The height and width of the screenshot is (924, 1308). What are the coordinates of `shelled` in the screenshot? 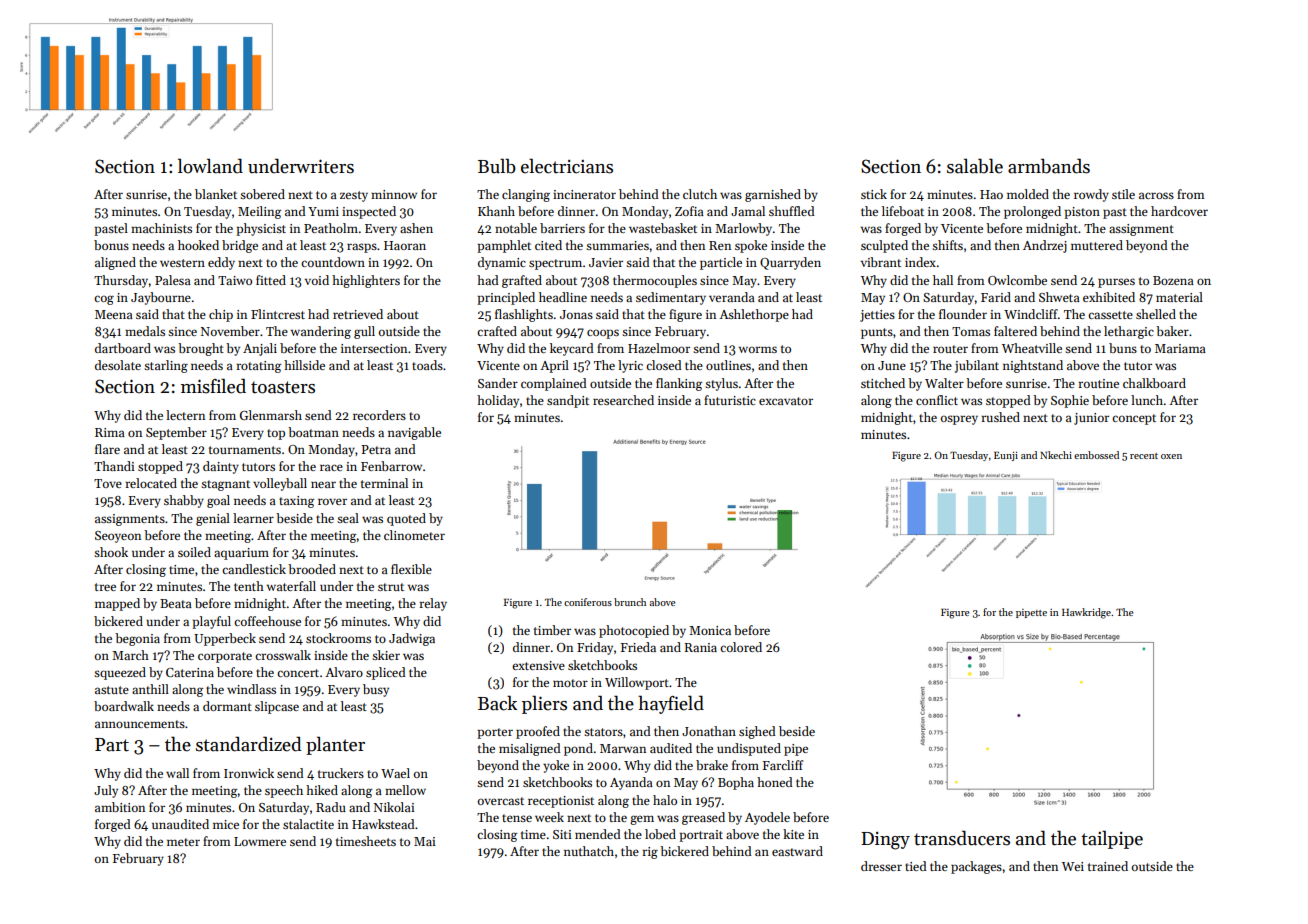 It's located at (1156, 314).
